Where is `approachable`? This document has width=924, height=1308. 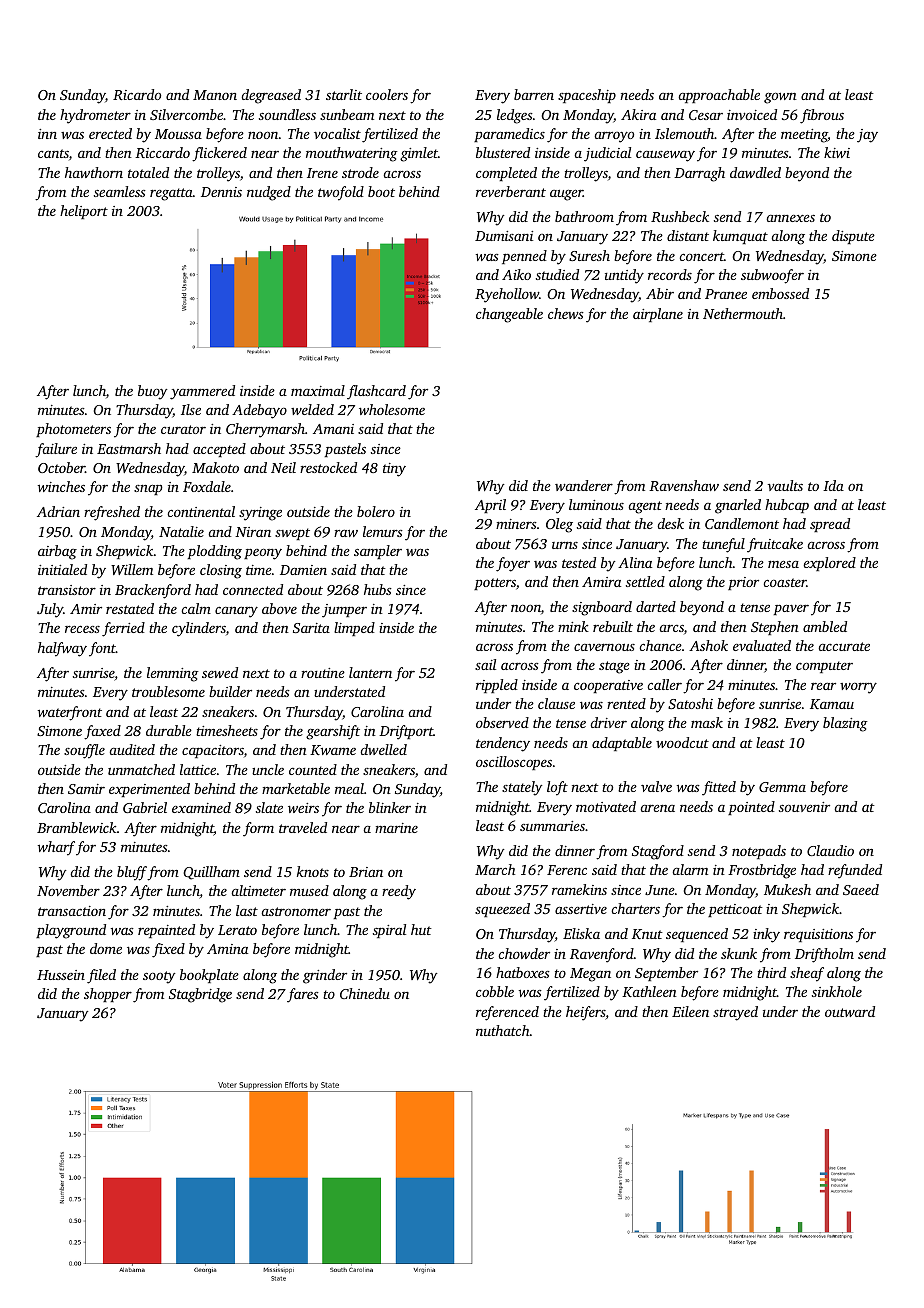
approachable is located at coordinates (719, 96).
